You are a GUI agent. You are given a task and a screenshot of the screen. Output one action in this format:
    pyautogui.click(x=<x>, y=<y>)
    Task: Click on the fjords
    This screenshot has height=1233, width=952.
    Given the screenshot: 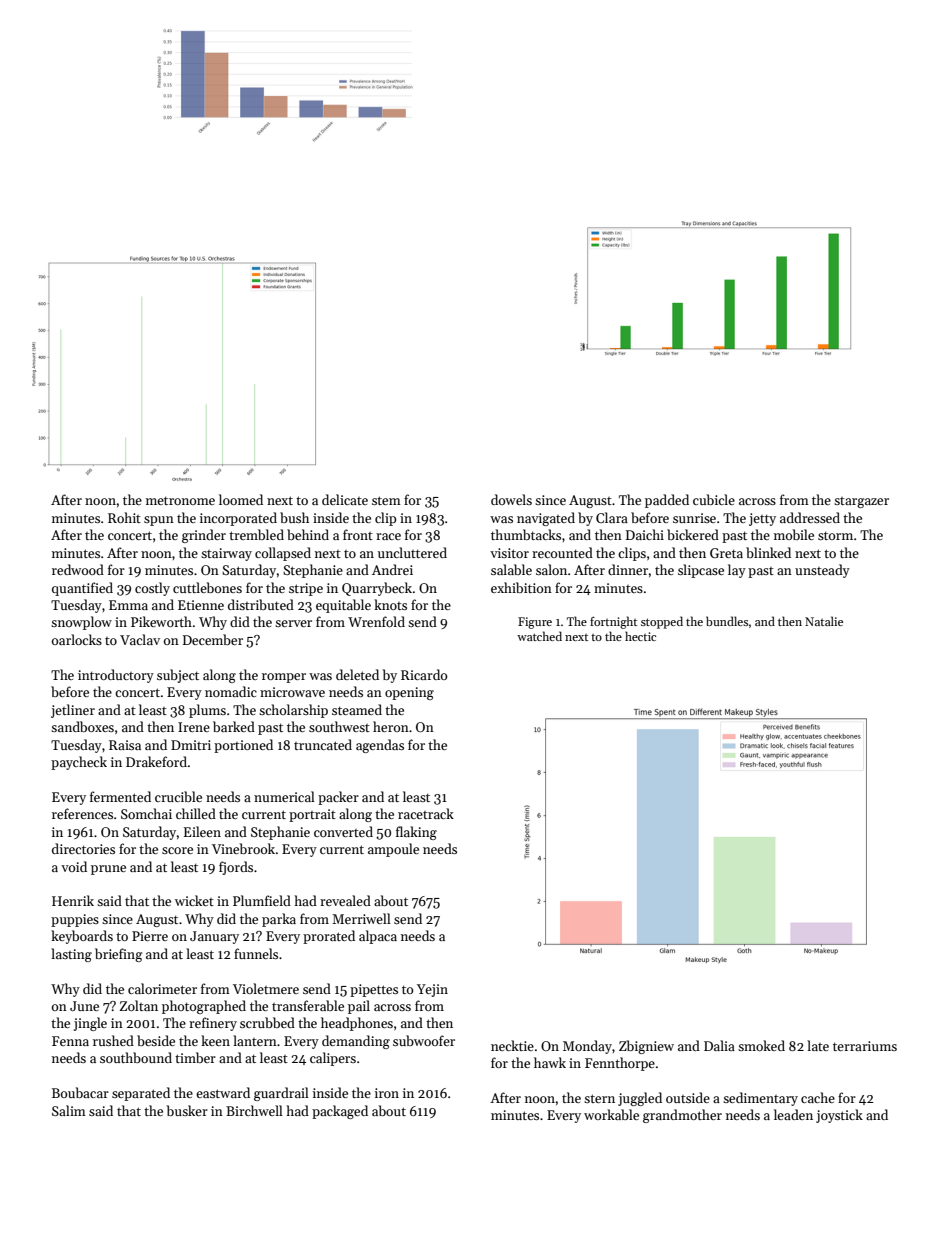 What is the action you would take?
    pyautogui.click(x=236, y=868)
